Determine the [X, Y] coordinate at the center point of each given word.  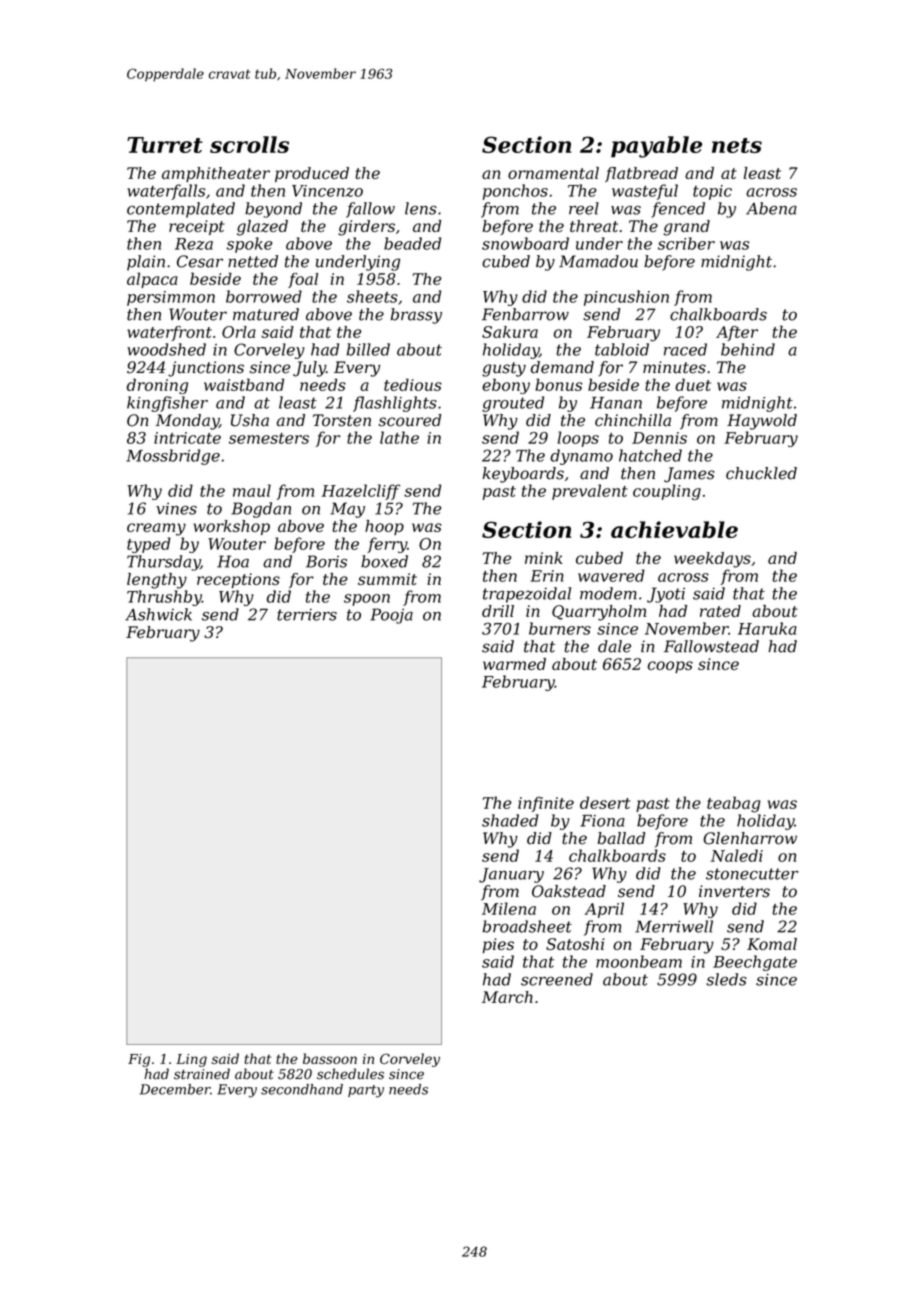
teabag [734, 804]
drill [498, 611]
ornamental [553, 173]
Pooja [391, 616]
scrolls [249, 144]
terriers [307, 615]
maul [252, 490]
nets [737, 145]
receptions [238, 580]
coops [670, 667]
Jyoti [666, 595]
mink [544, 558]
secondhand [302, 1089]
